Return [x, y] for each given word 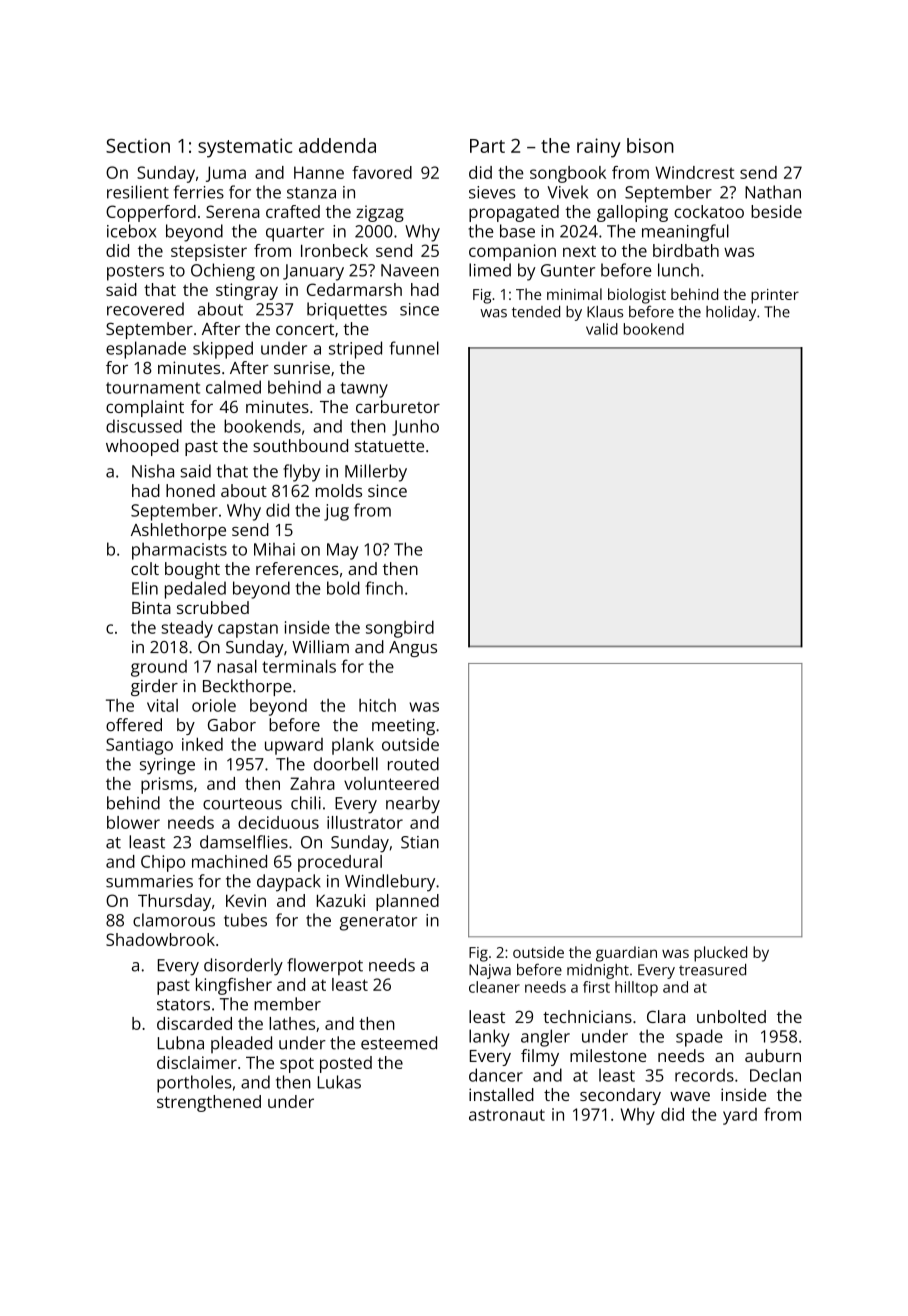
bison [650, 145]
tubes [245, 920]
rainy [599, 148]
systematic [245, 148]
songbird [400, 629]
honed [190, 490]
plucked [720, 954]
